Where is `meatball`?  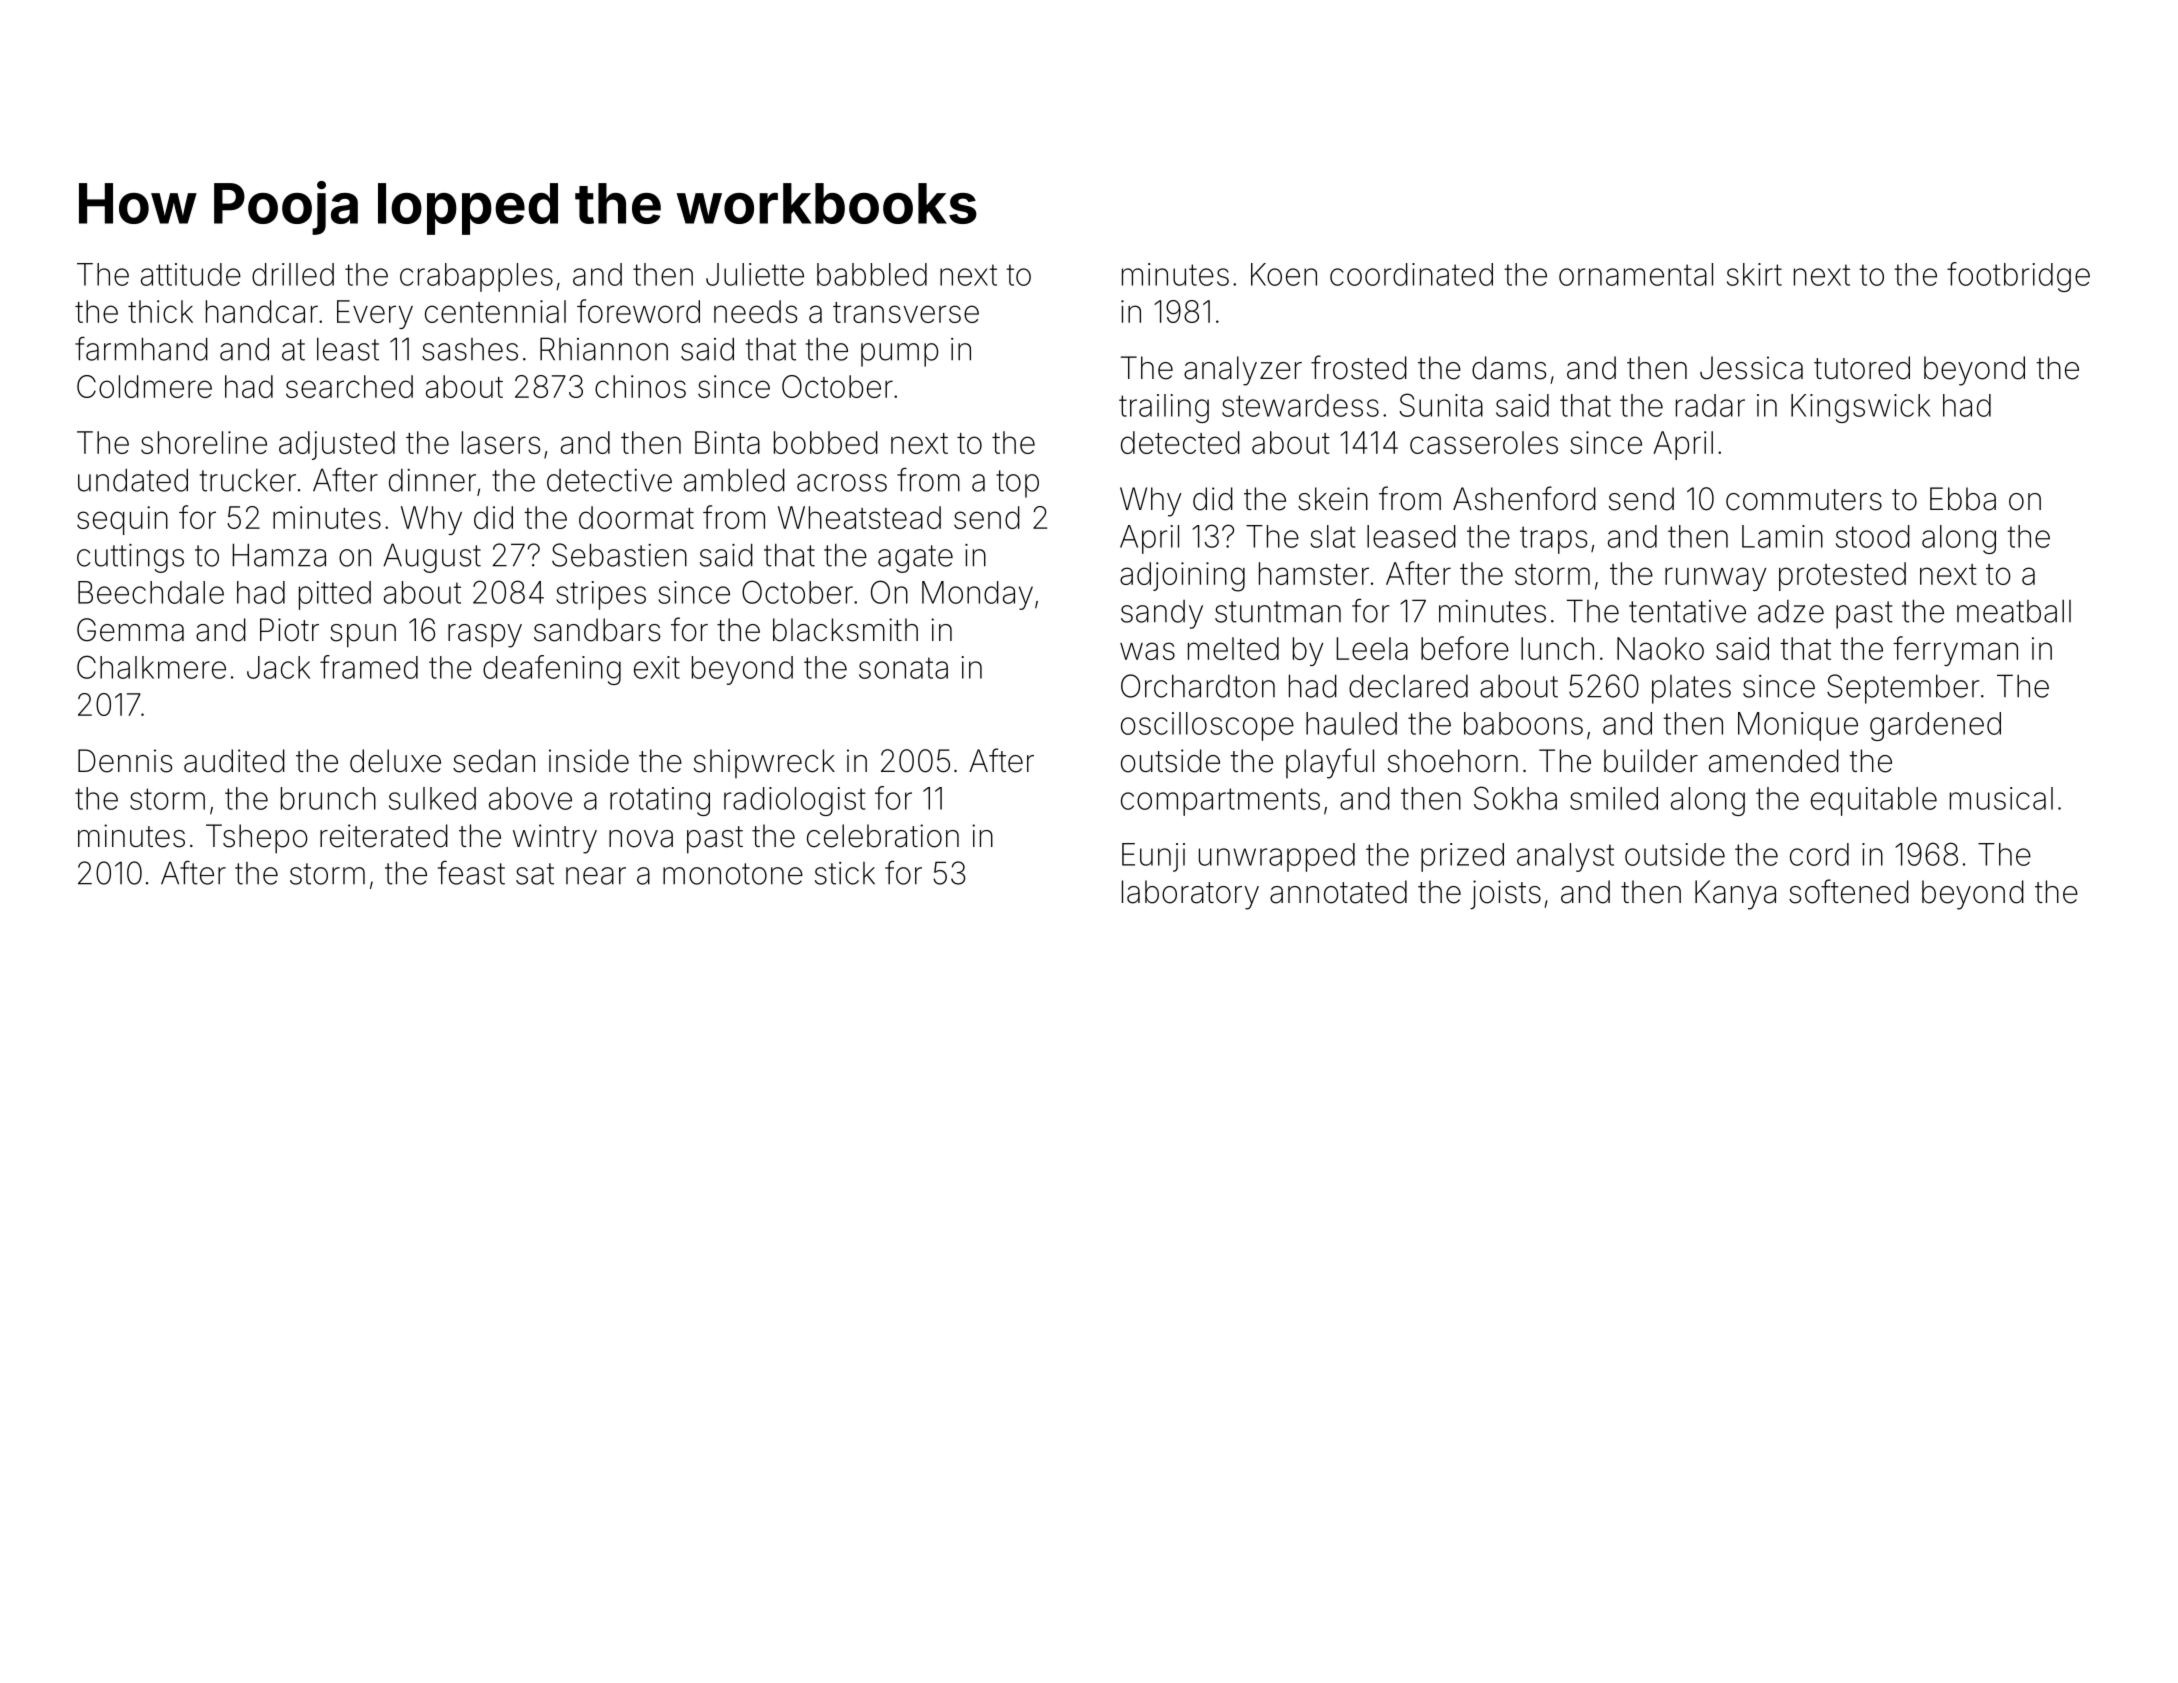
meatball is located at coordinates (2014, 611).
